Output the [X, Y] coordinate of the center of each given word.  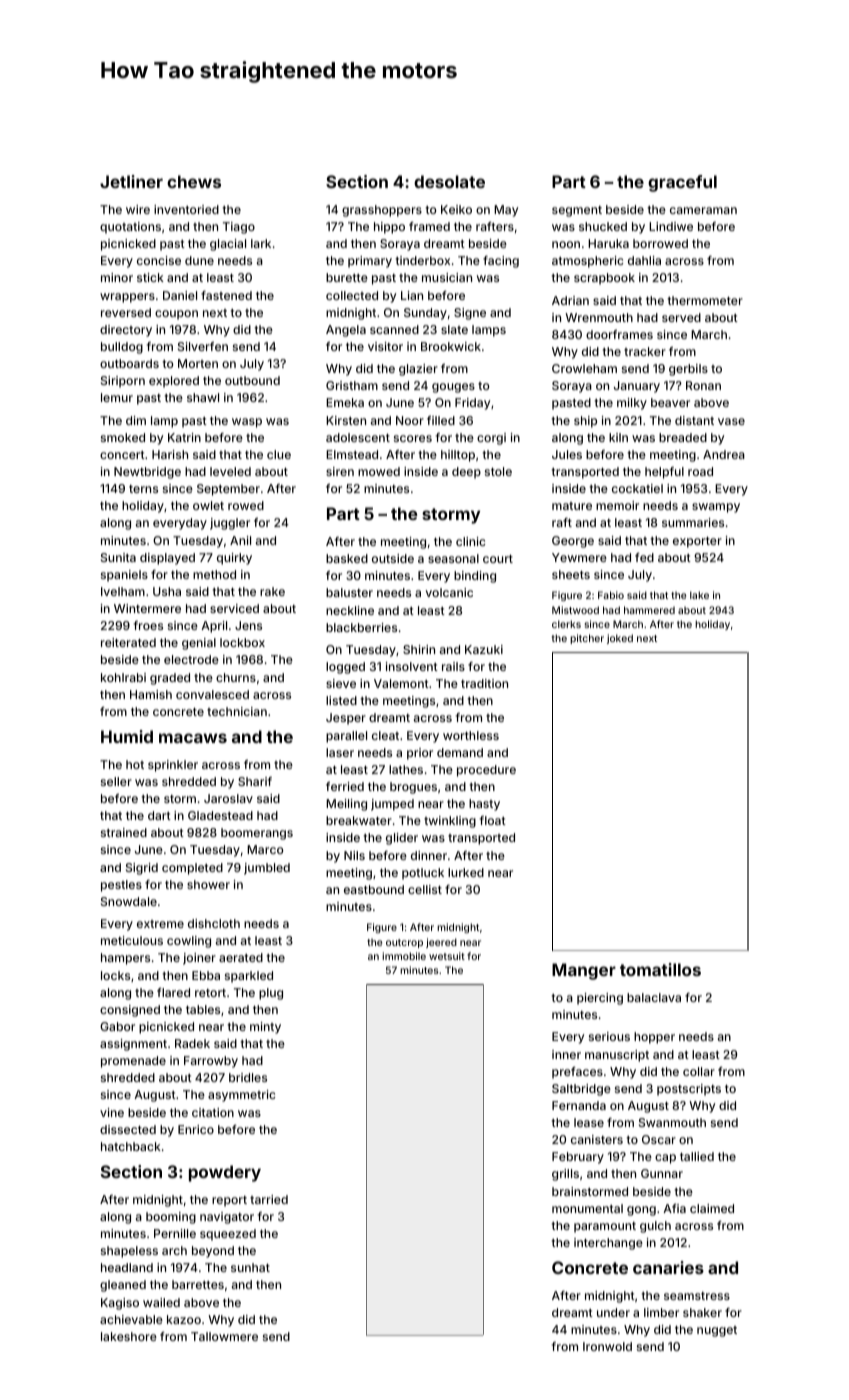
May [506, 211]
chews [194, 181]
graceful [682, 183]
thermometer [705, 300]
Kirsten [346, 420]
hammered [649, 610]
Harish [170, 454]
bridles [248, 1077]
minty [265, 1028]
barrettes [198, 1284]
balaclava [654, 997]
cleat [385, 735]
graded [170, 679]
